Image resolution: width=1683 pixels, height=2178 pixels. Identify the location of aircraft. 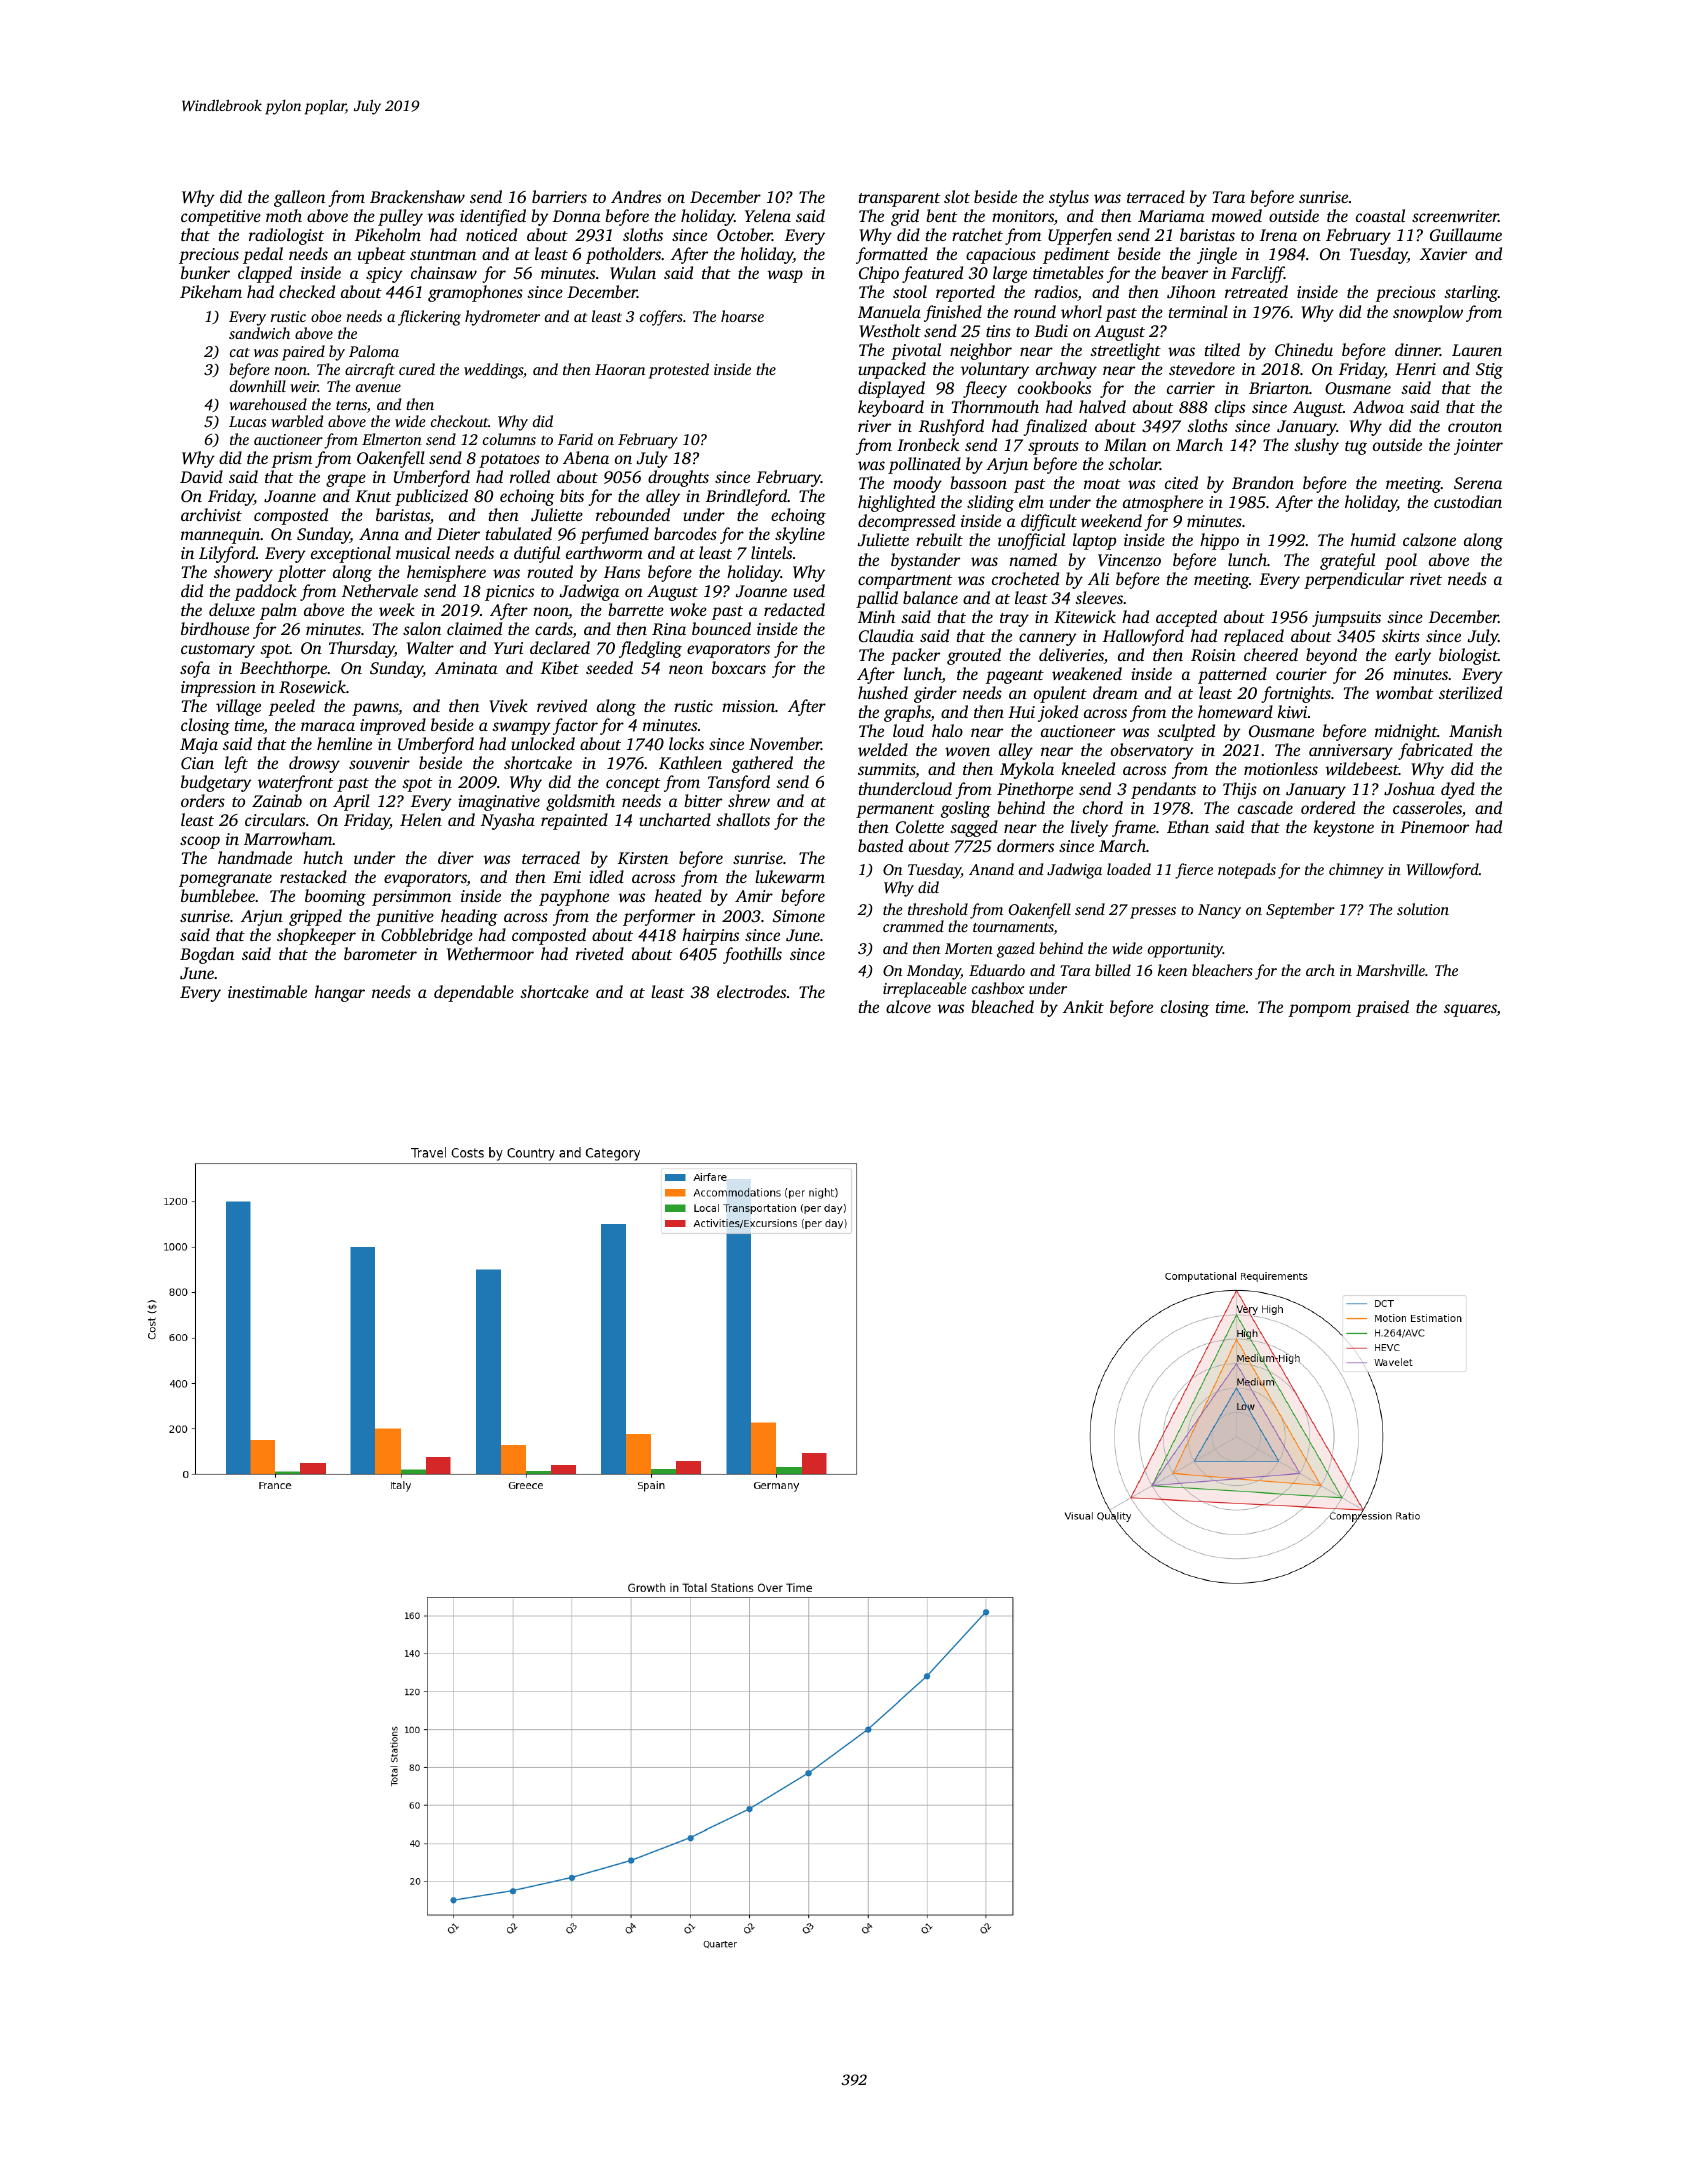
(370, 371).
